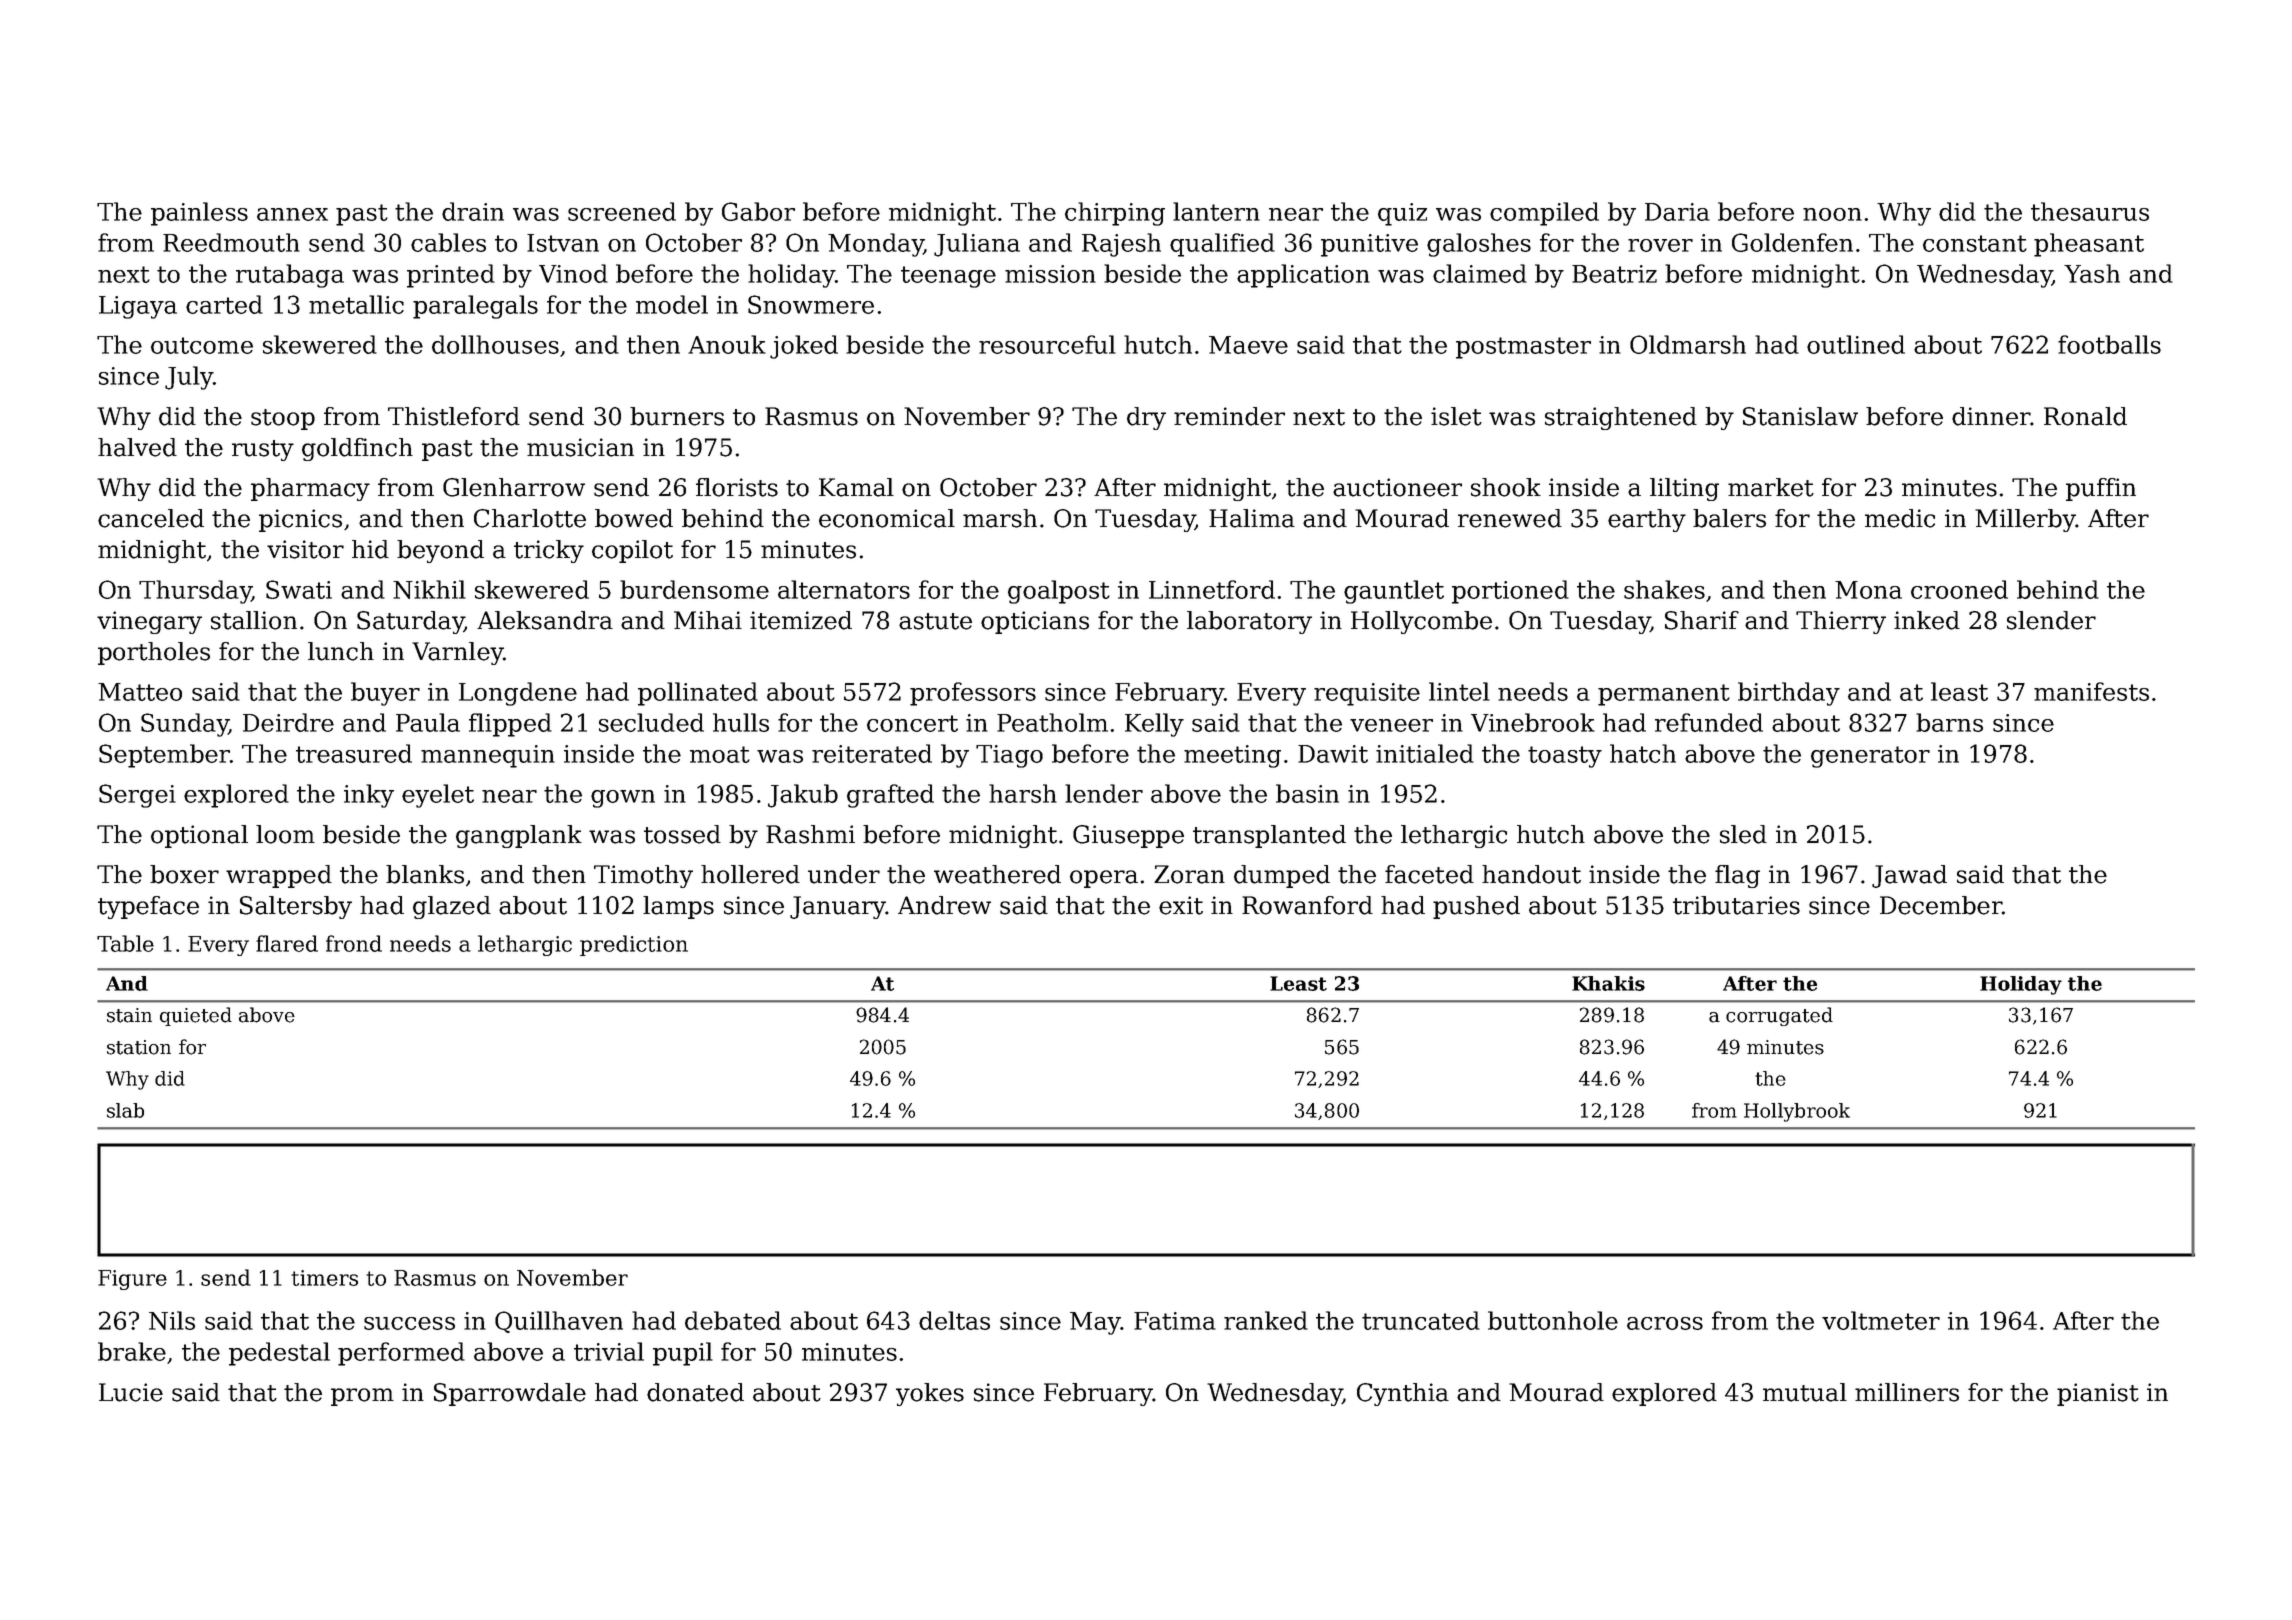 The height and width of the screenshot is (1620, 2292). I want to click on voltmeter, so click(1881, 1320).
